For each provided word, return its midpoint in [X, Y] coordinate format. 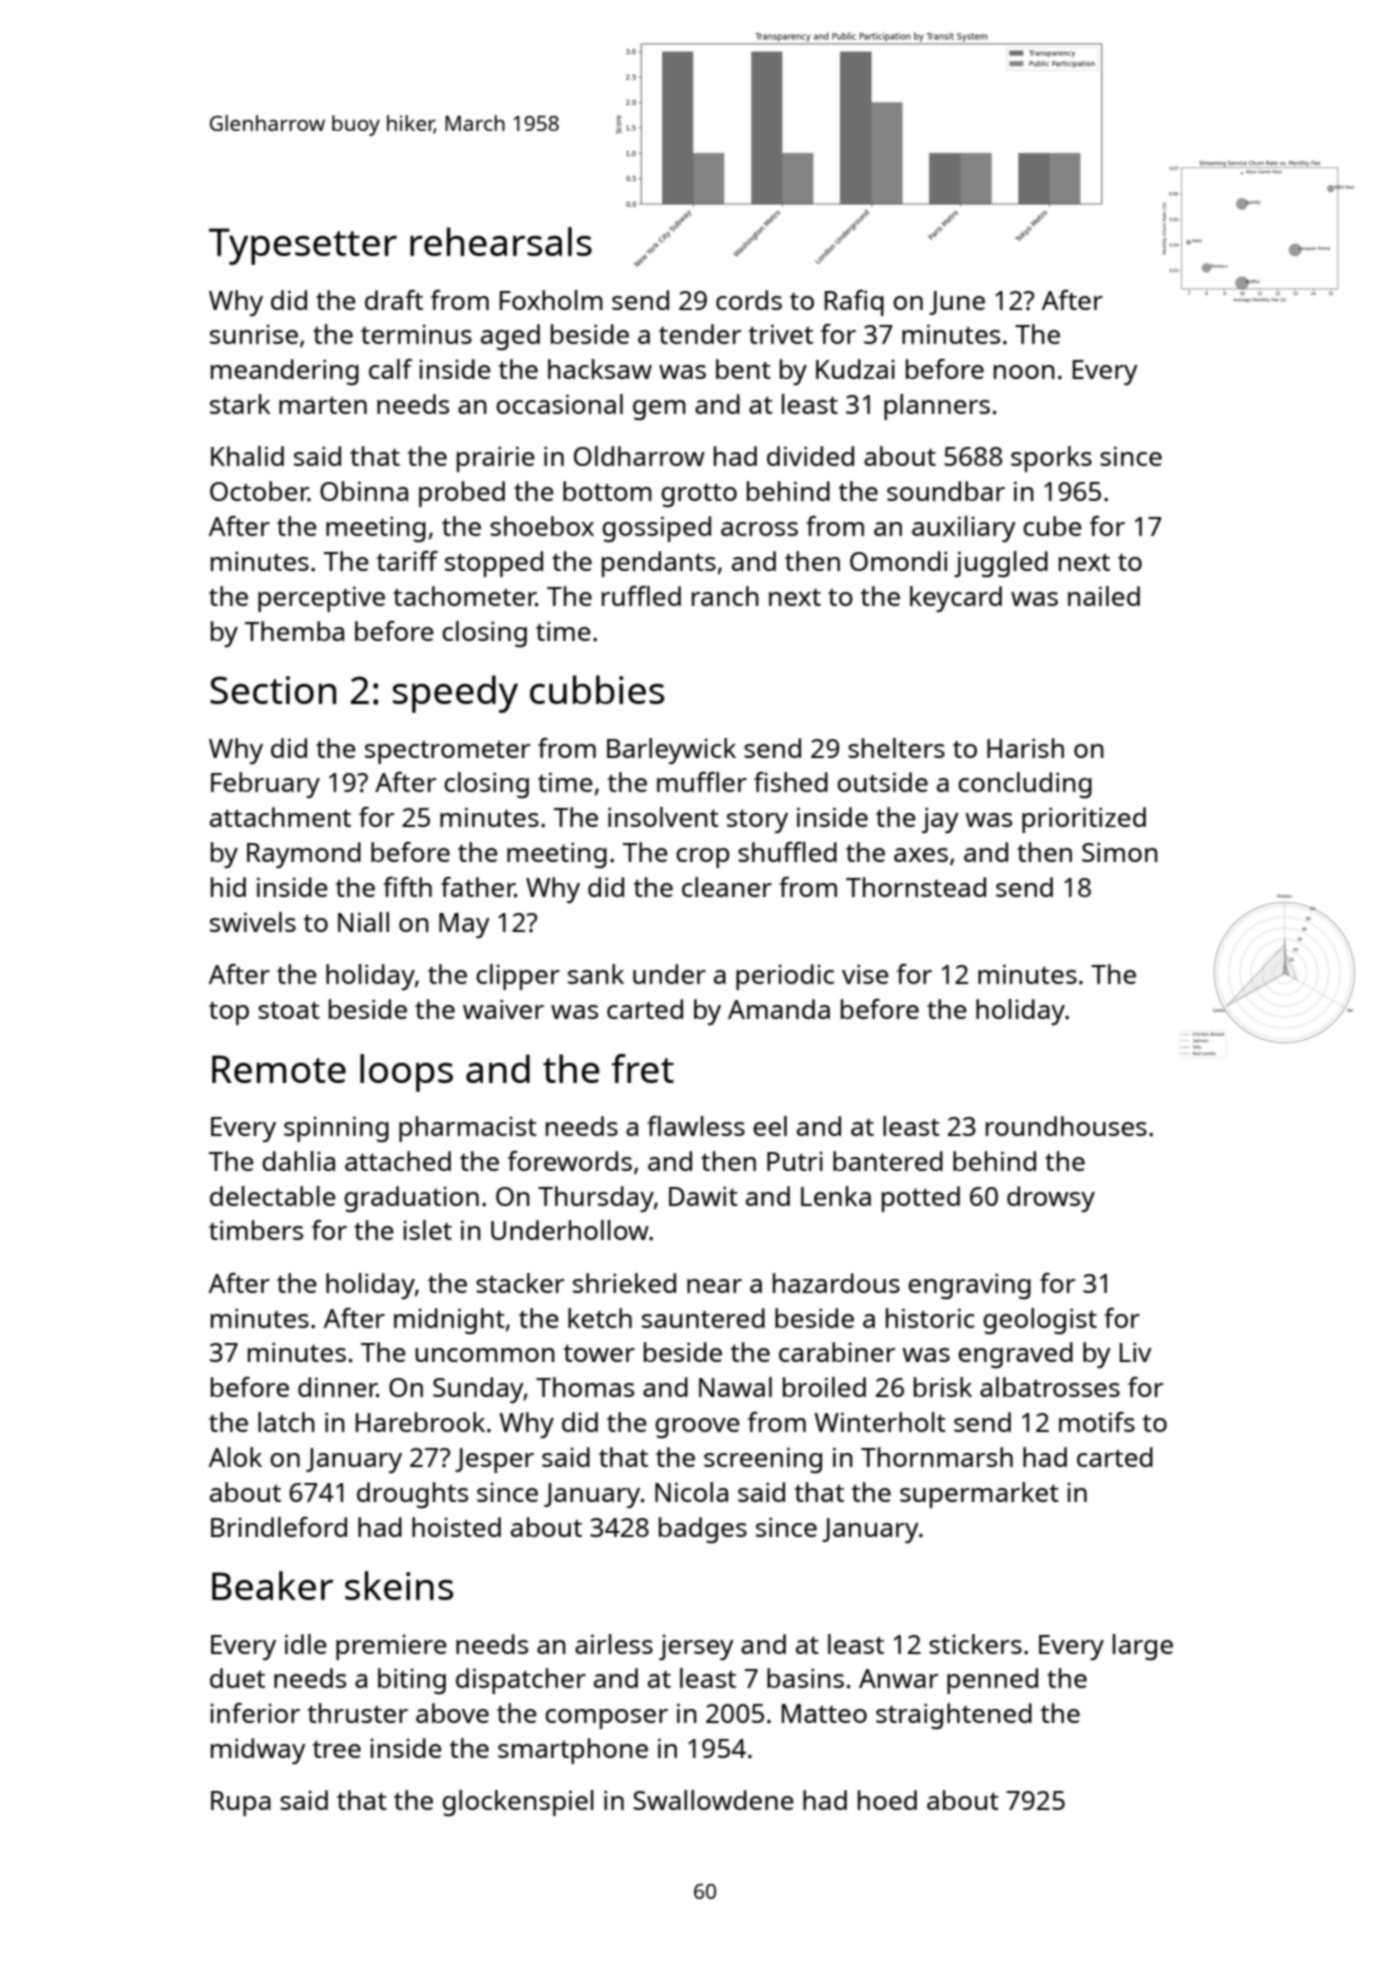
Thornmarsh [937, 1457]
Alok [235, 1457]
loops [406, 1073]
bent [743, 369]
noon [1024, 372]
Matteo [824, 1713]
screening [763, 1460]
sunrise [254, 334]
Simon [1120, 852]
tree [337, 1749]
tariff [407, 561]
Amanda [779, 1009]
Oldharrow [639, 456]
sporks [1051, 459]
